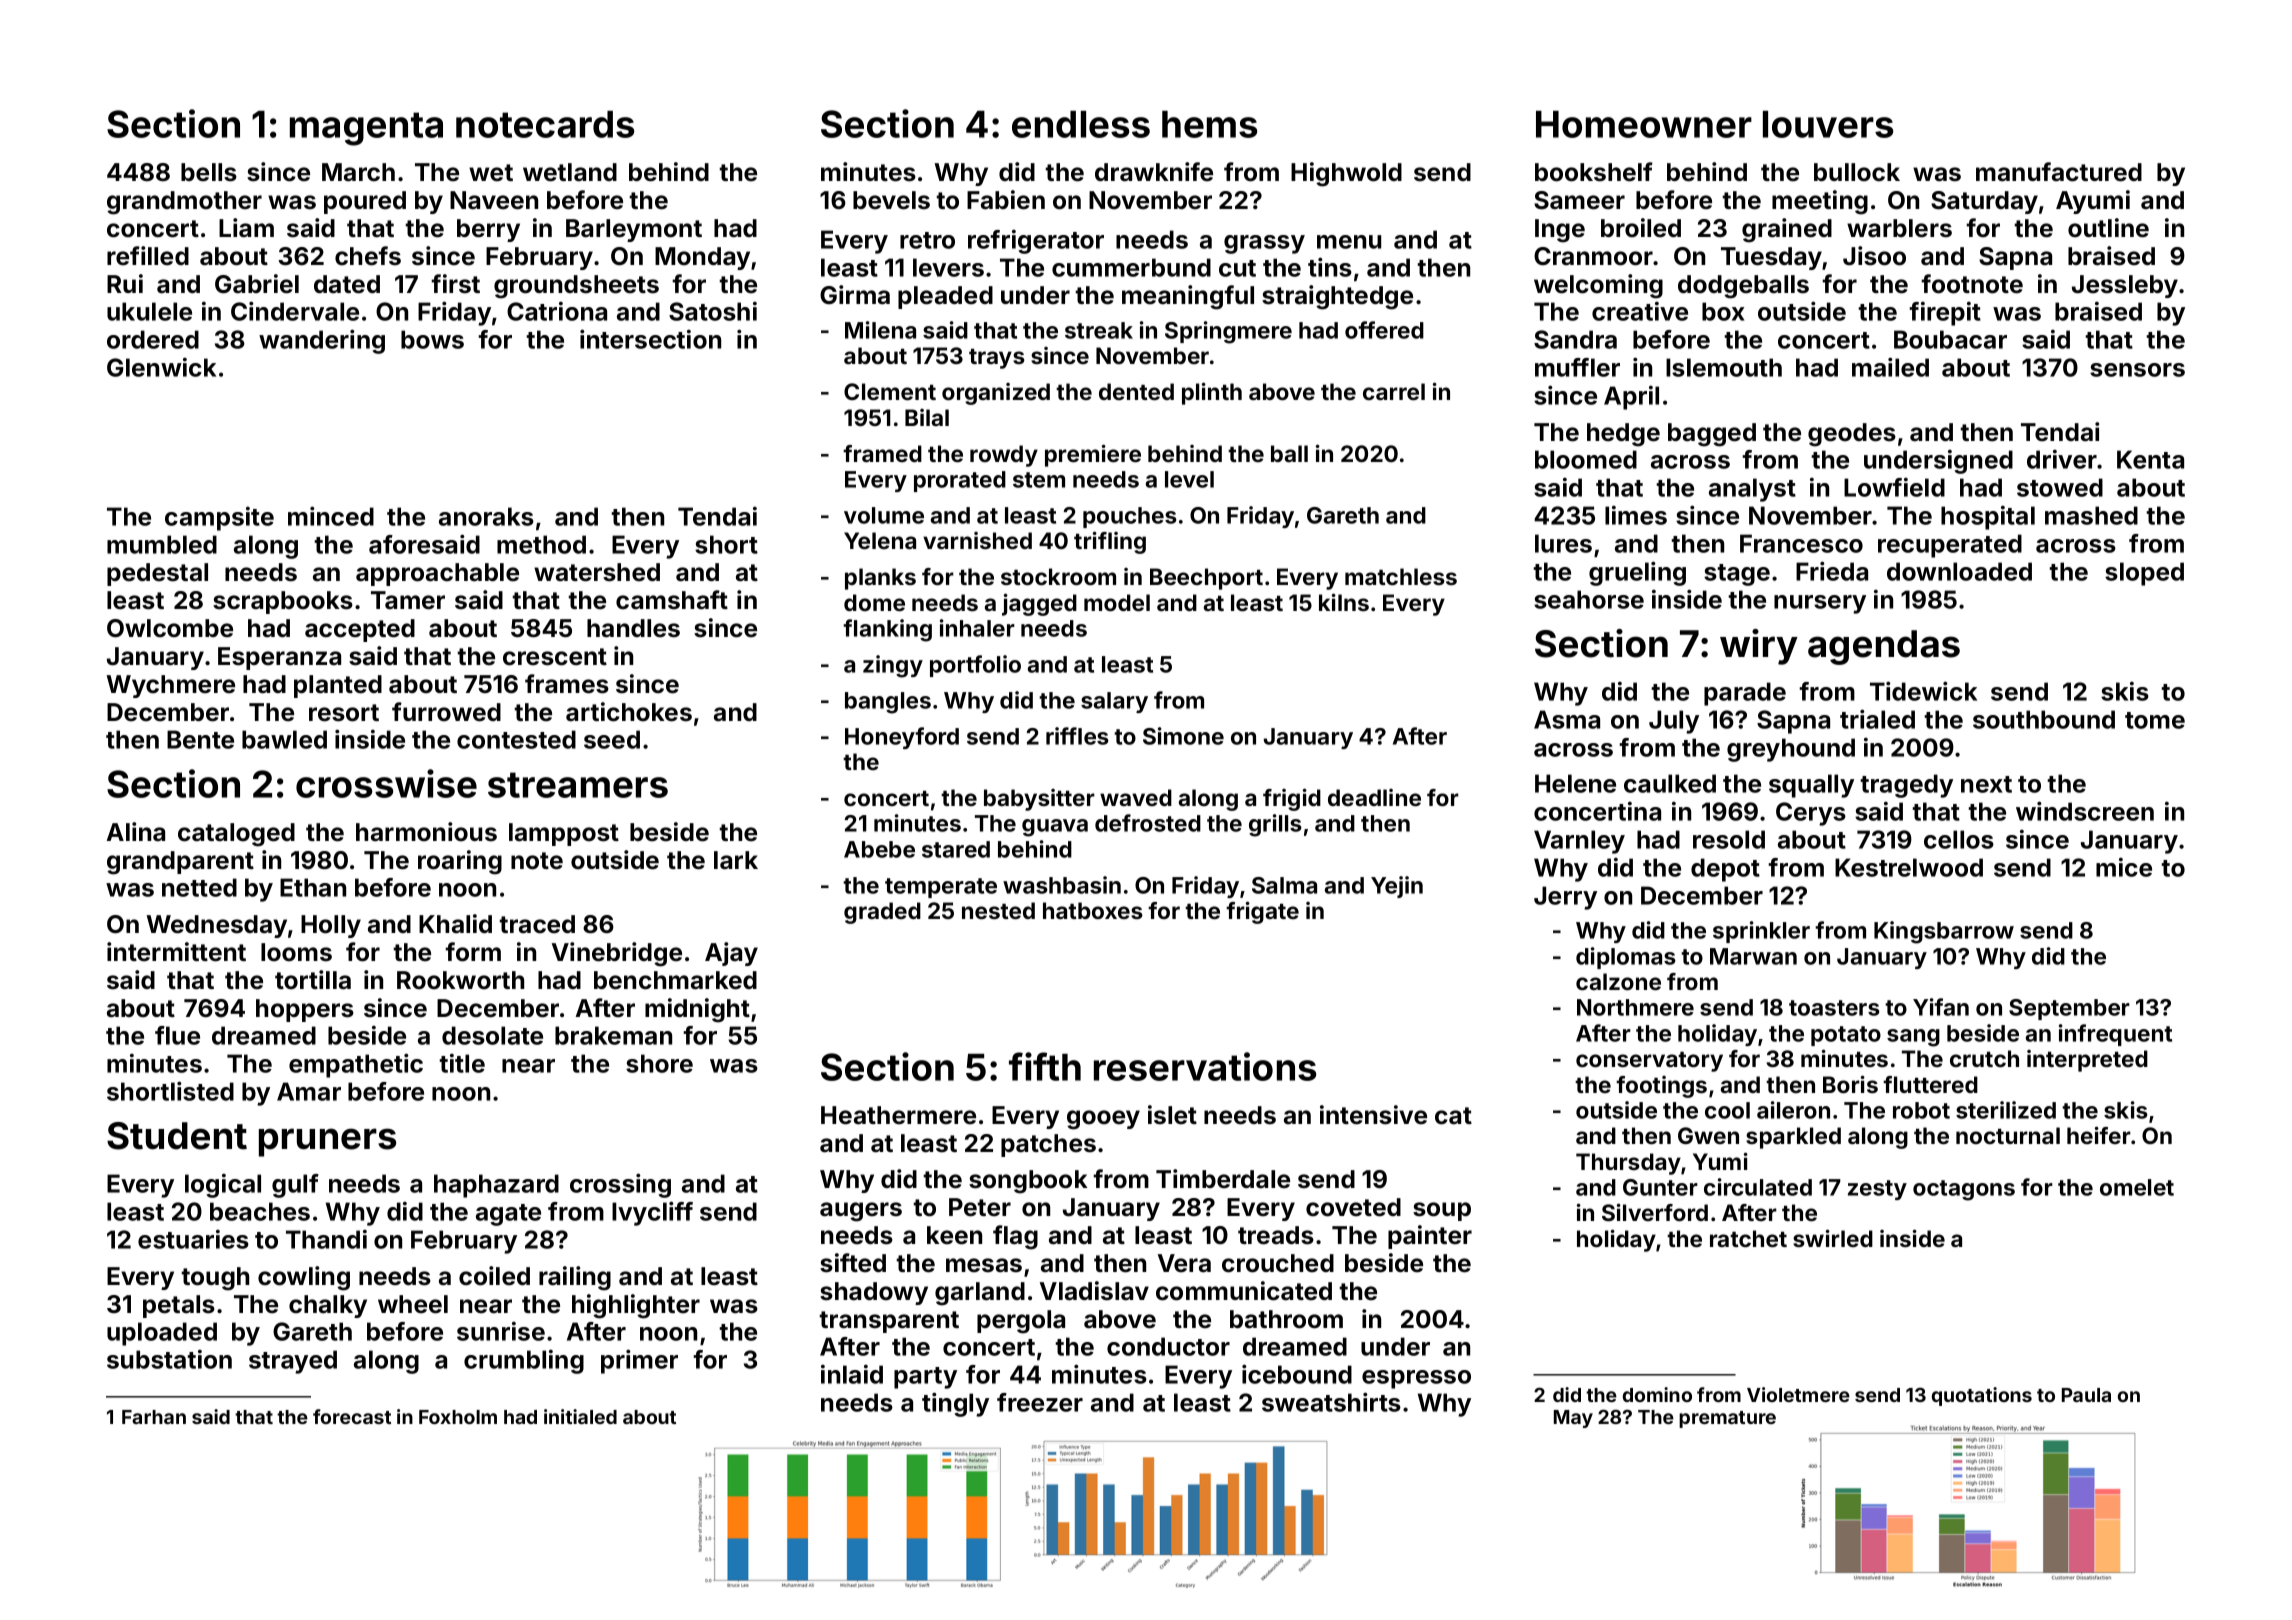  What do you see at coordinates (455, 924) in the image?
I see `Khalid` at bounding box center [455, 924].
